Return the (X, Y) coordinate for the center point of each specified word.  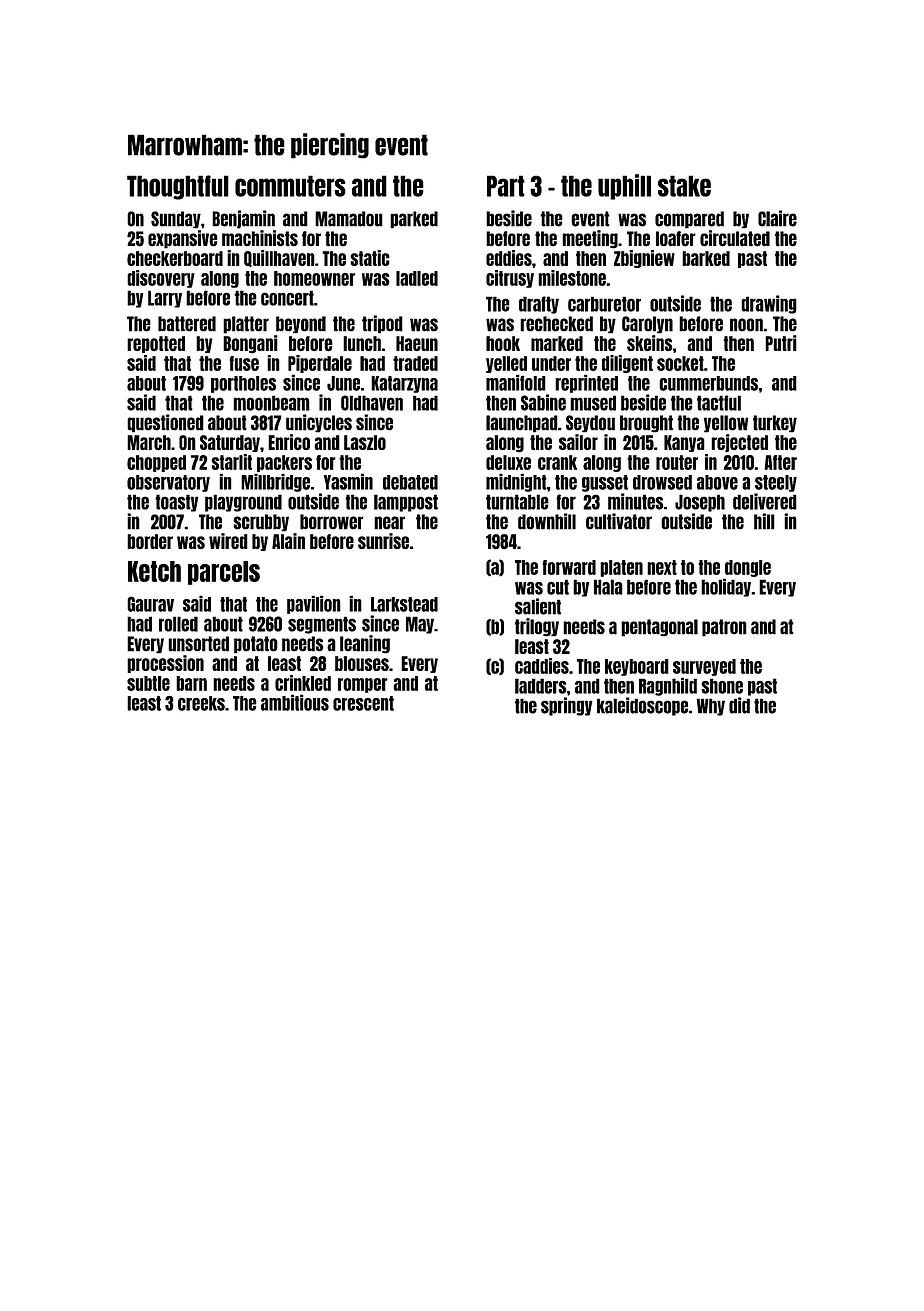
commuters (290, 186)
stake (684, 186)
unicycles (319, 423)
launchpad (522, 424)
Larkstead (404, 604)
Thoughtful (178, 187)
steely (776, 483)
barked (706, 258)
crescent (363, 703)
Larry (165, 299)
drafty (539, 305)
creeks (201, 703)
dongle (748, 568)
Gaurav (150, 604)
